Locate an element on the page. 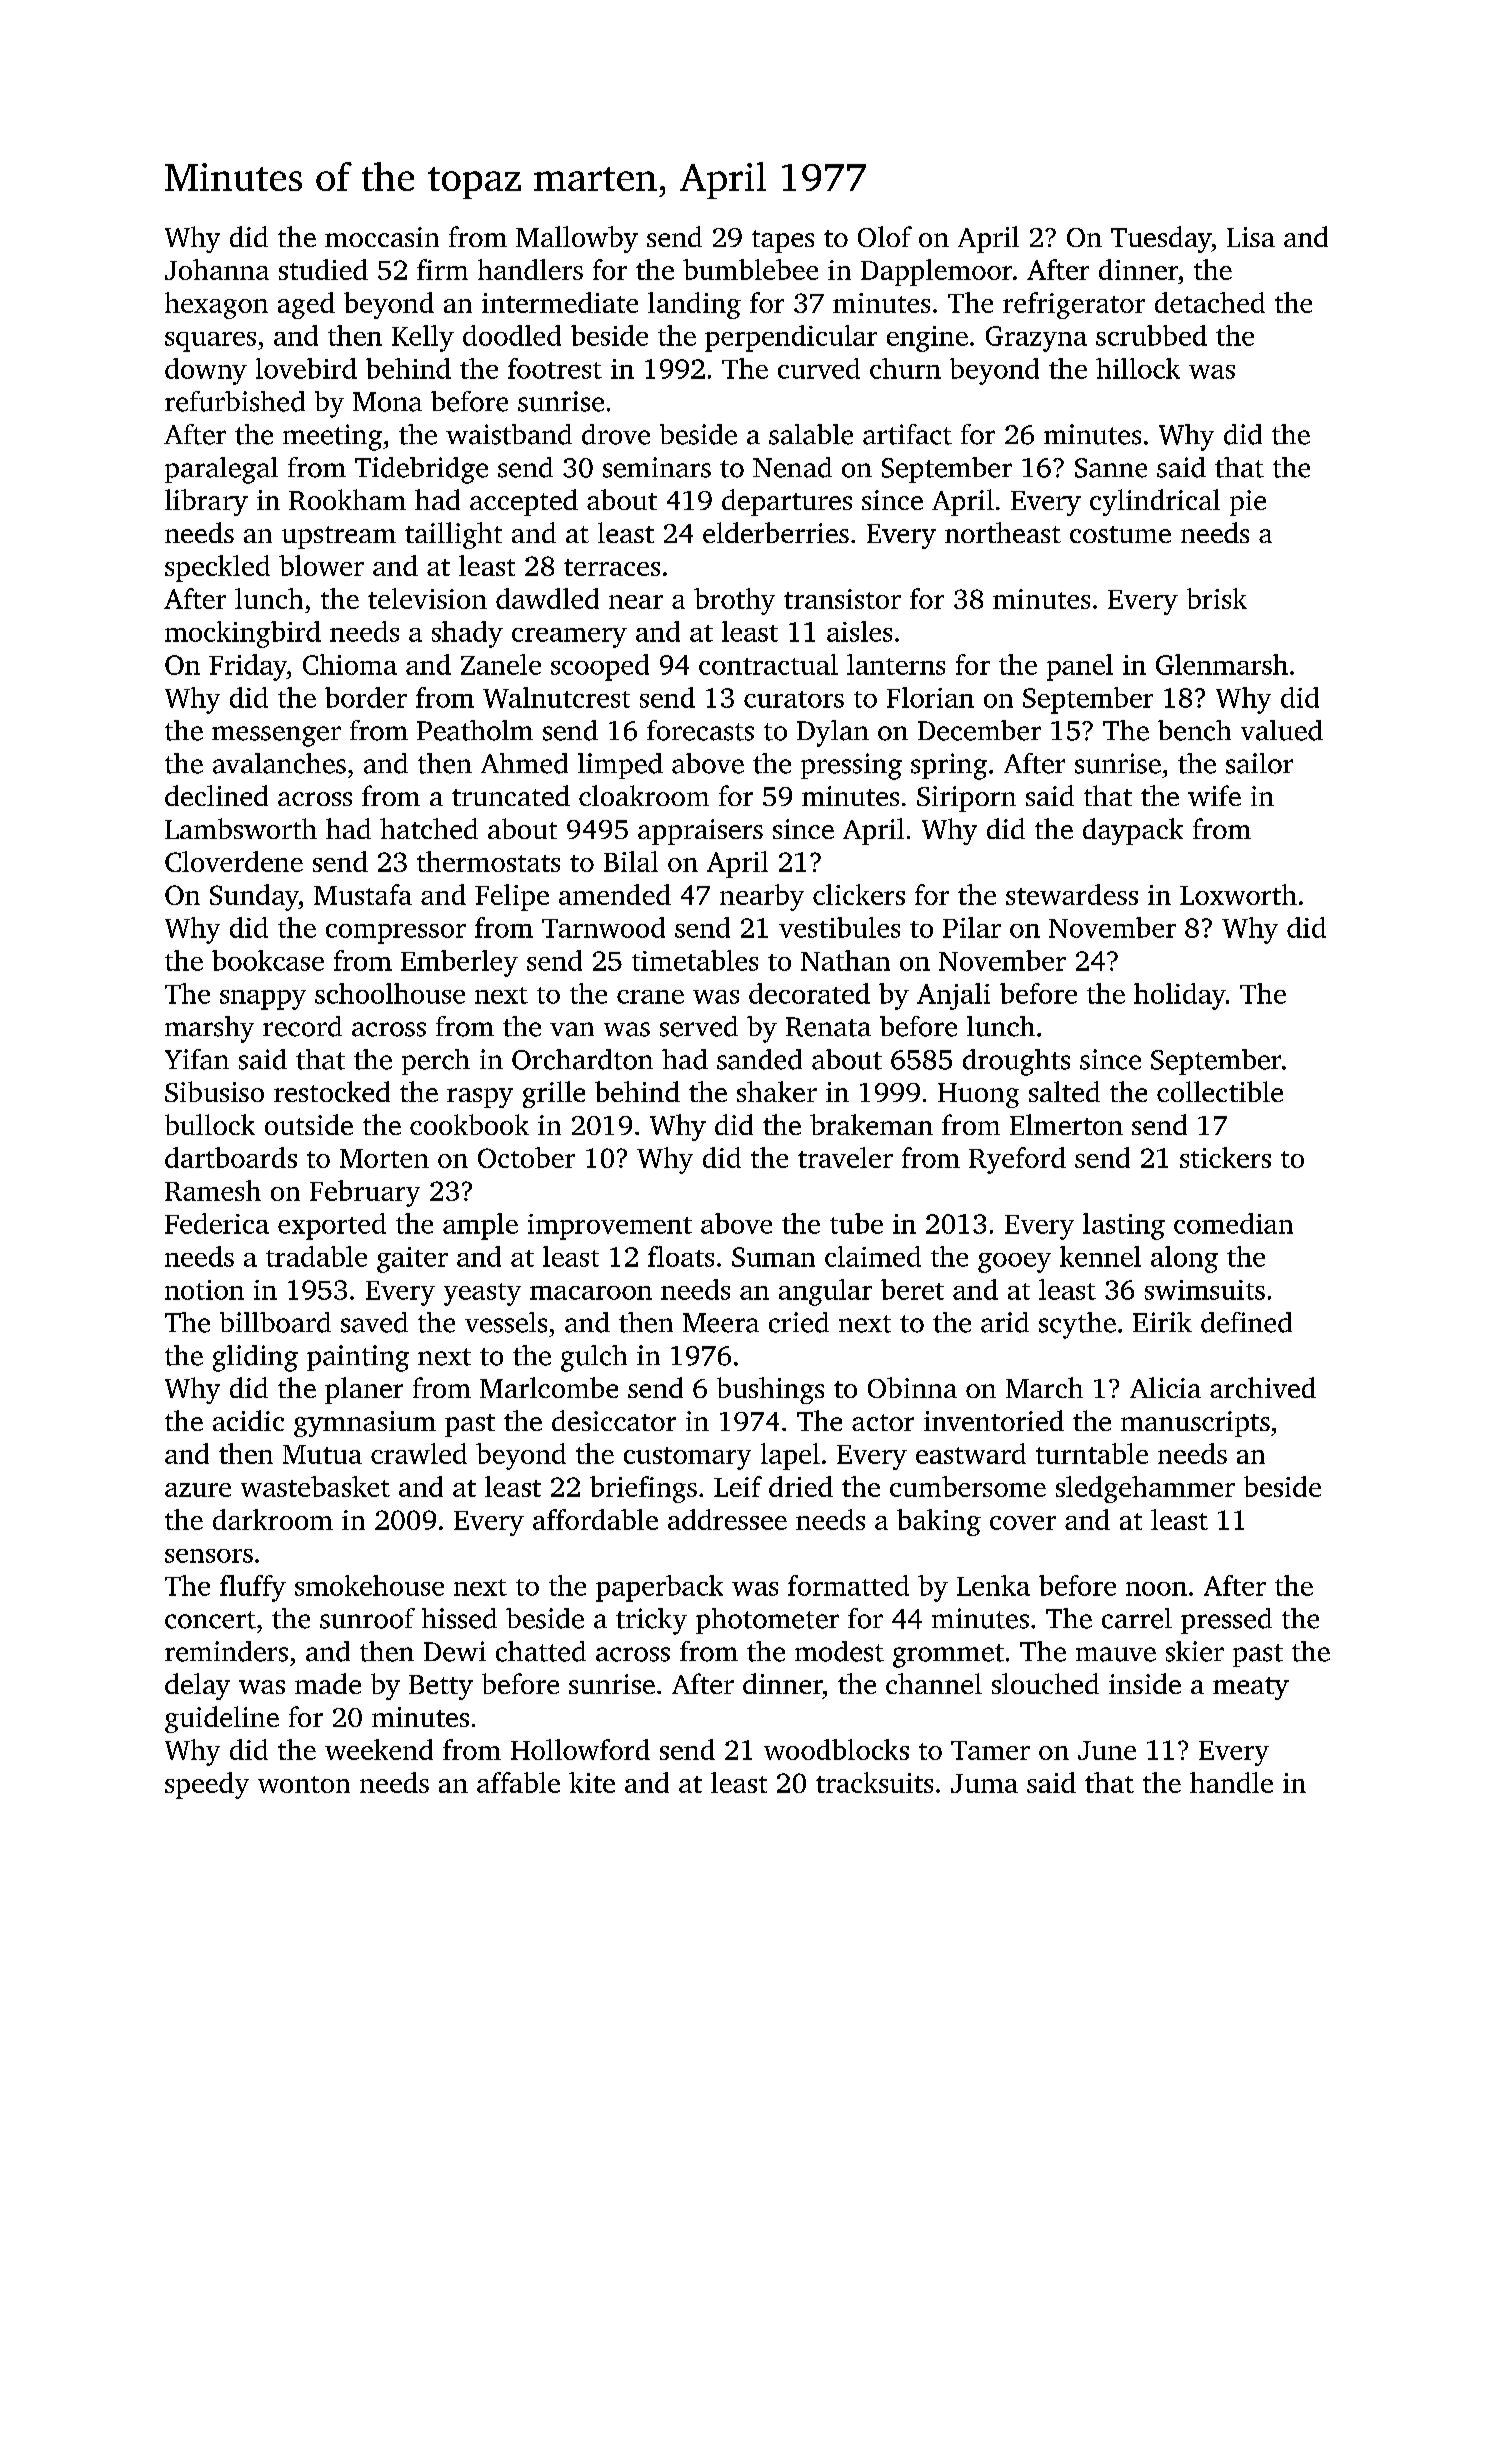 The height and width of the page is (2464, 1496). moccasin is located at coordinates (382, 237).
